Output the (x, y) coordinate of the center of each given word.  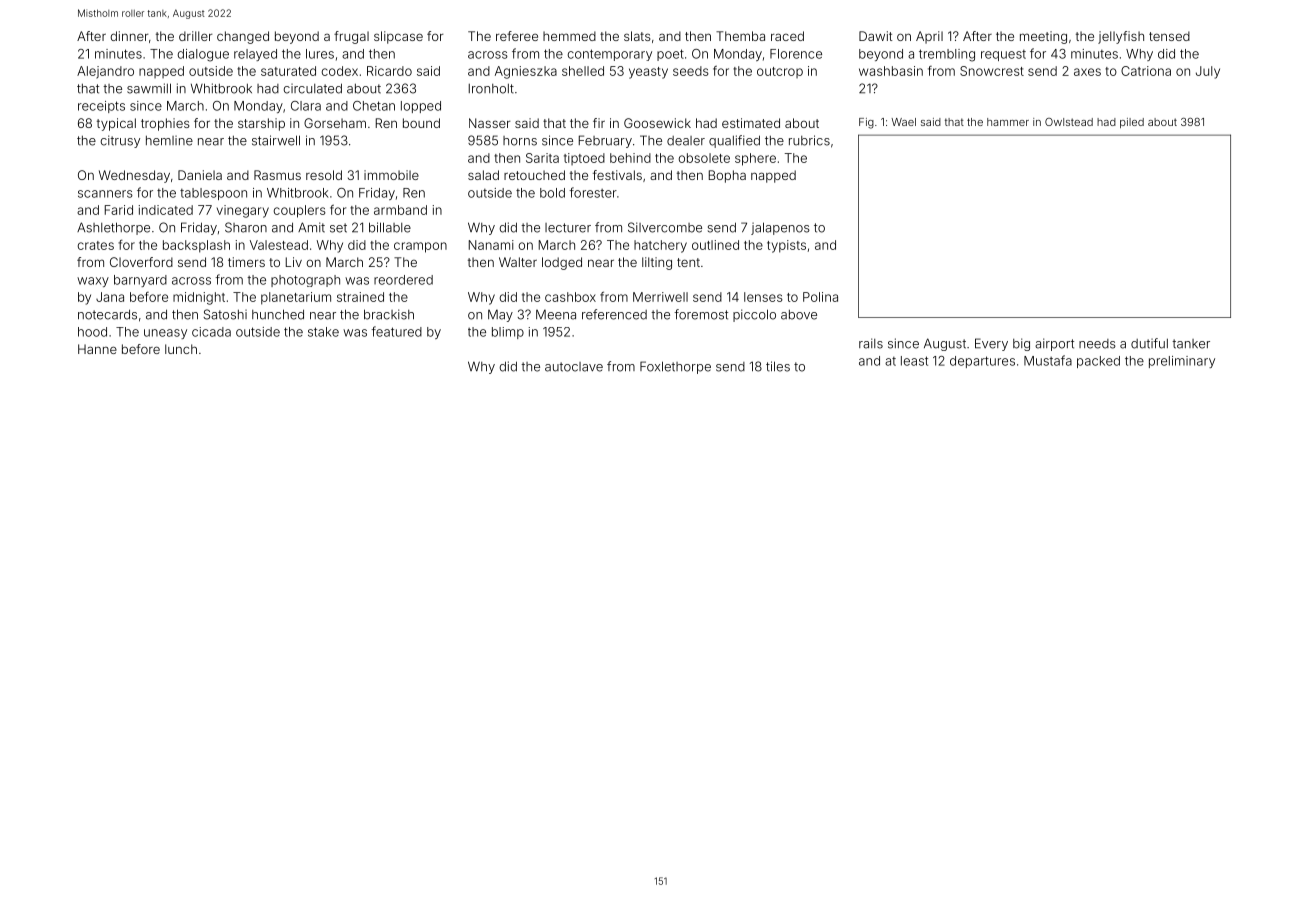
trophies (165, 124)
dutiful (1149, 343)
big (1021, 344)
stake (323, 332)
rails (871, 343)
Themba (740, 36)
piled (1132, 123)
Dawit (876, 36)
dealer (686, 141)
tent (688, 262)
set (338, 228)
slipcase (398, 37)
